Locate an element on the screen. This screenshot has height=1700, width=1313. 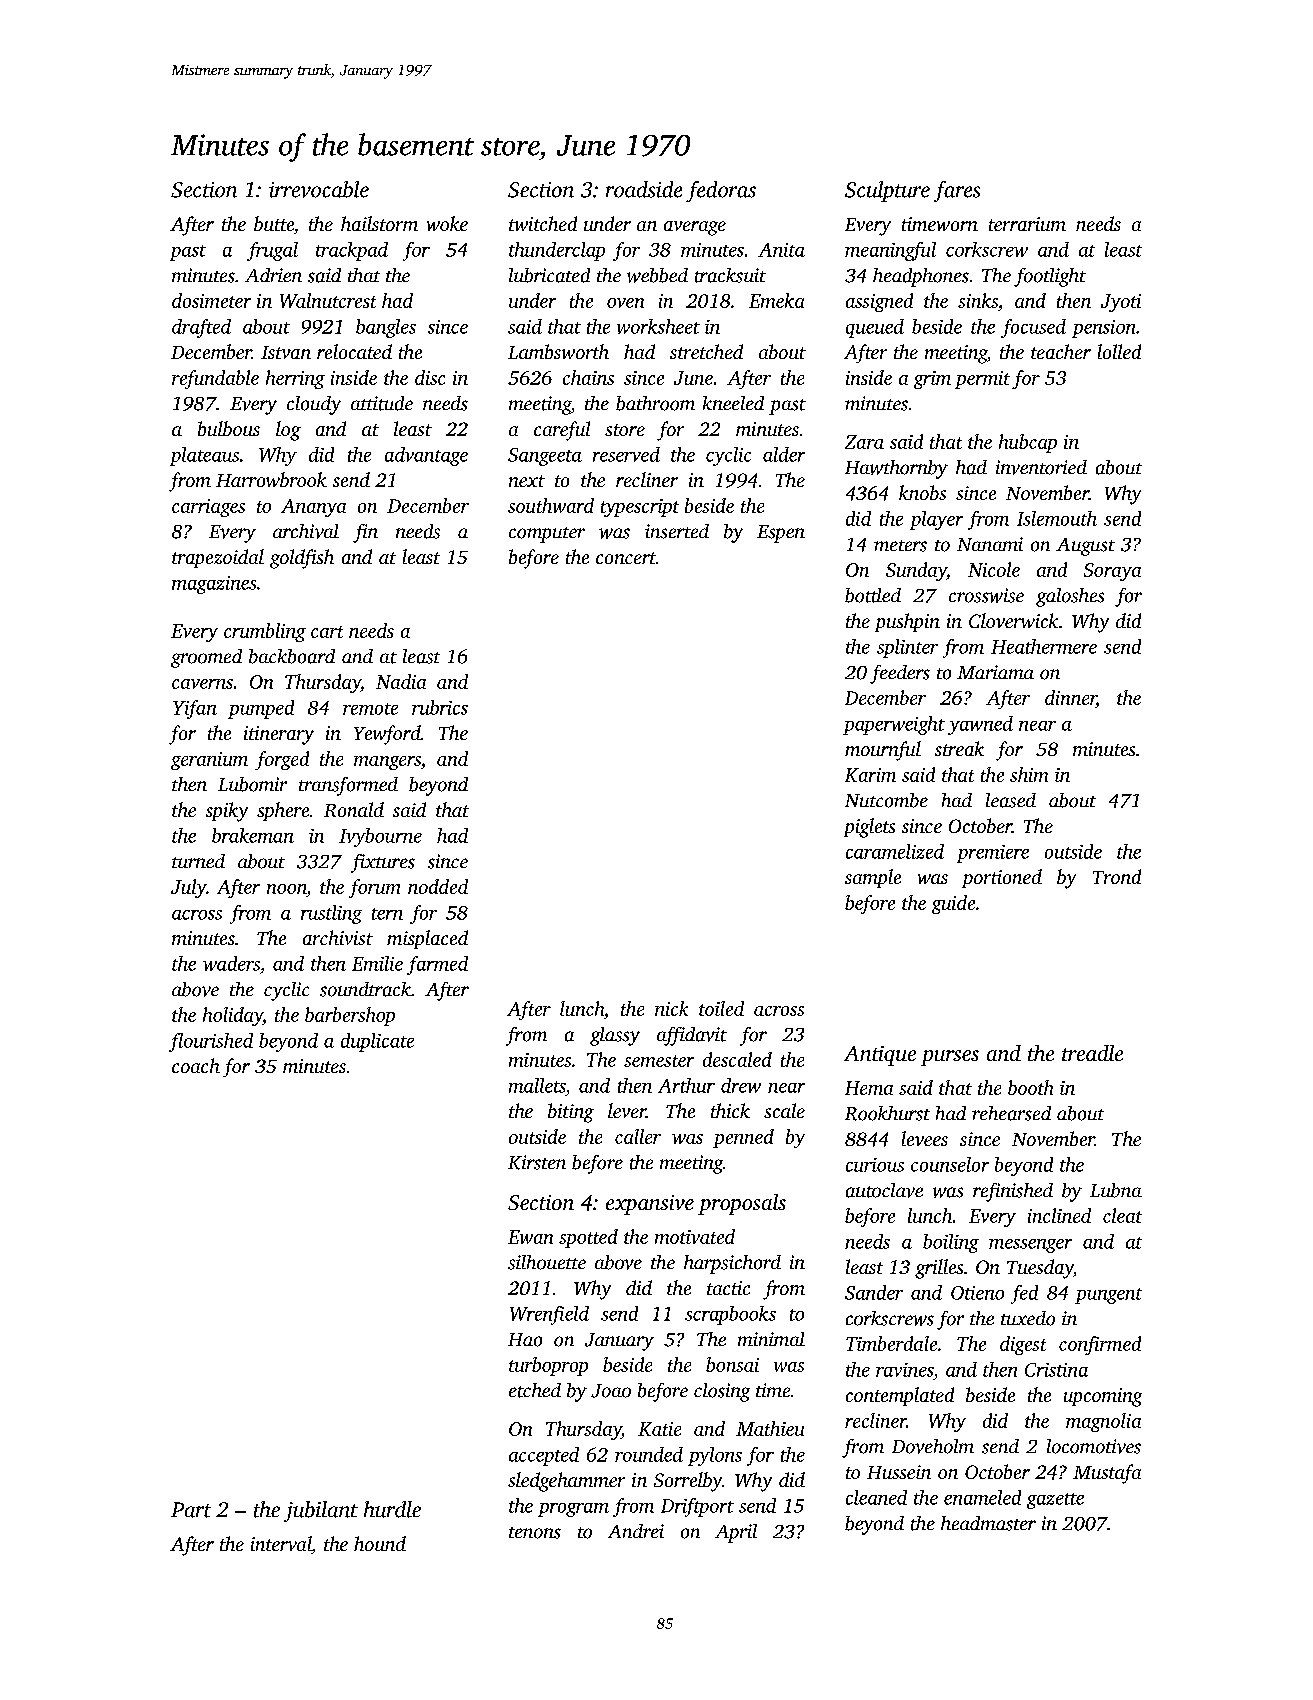
program is located at coordinates (573, 1510).
